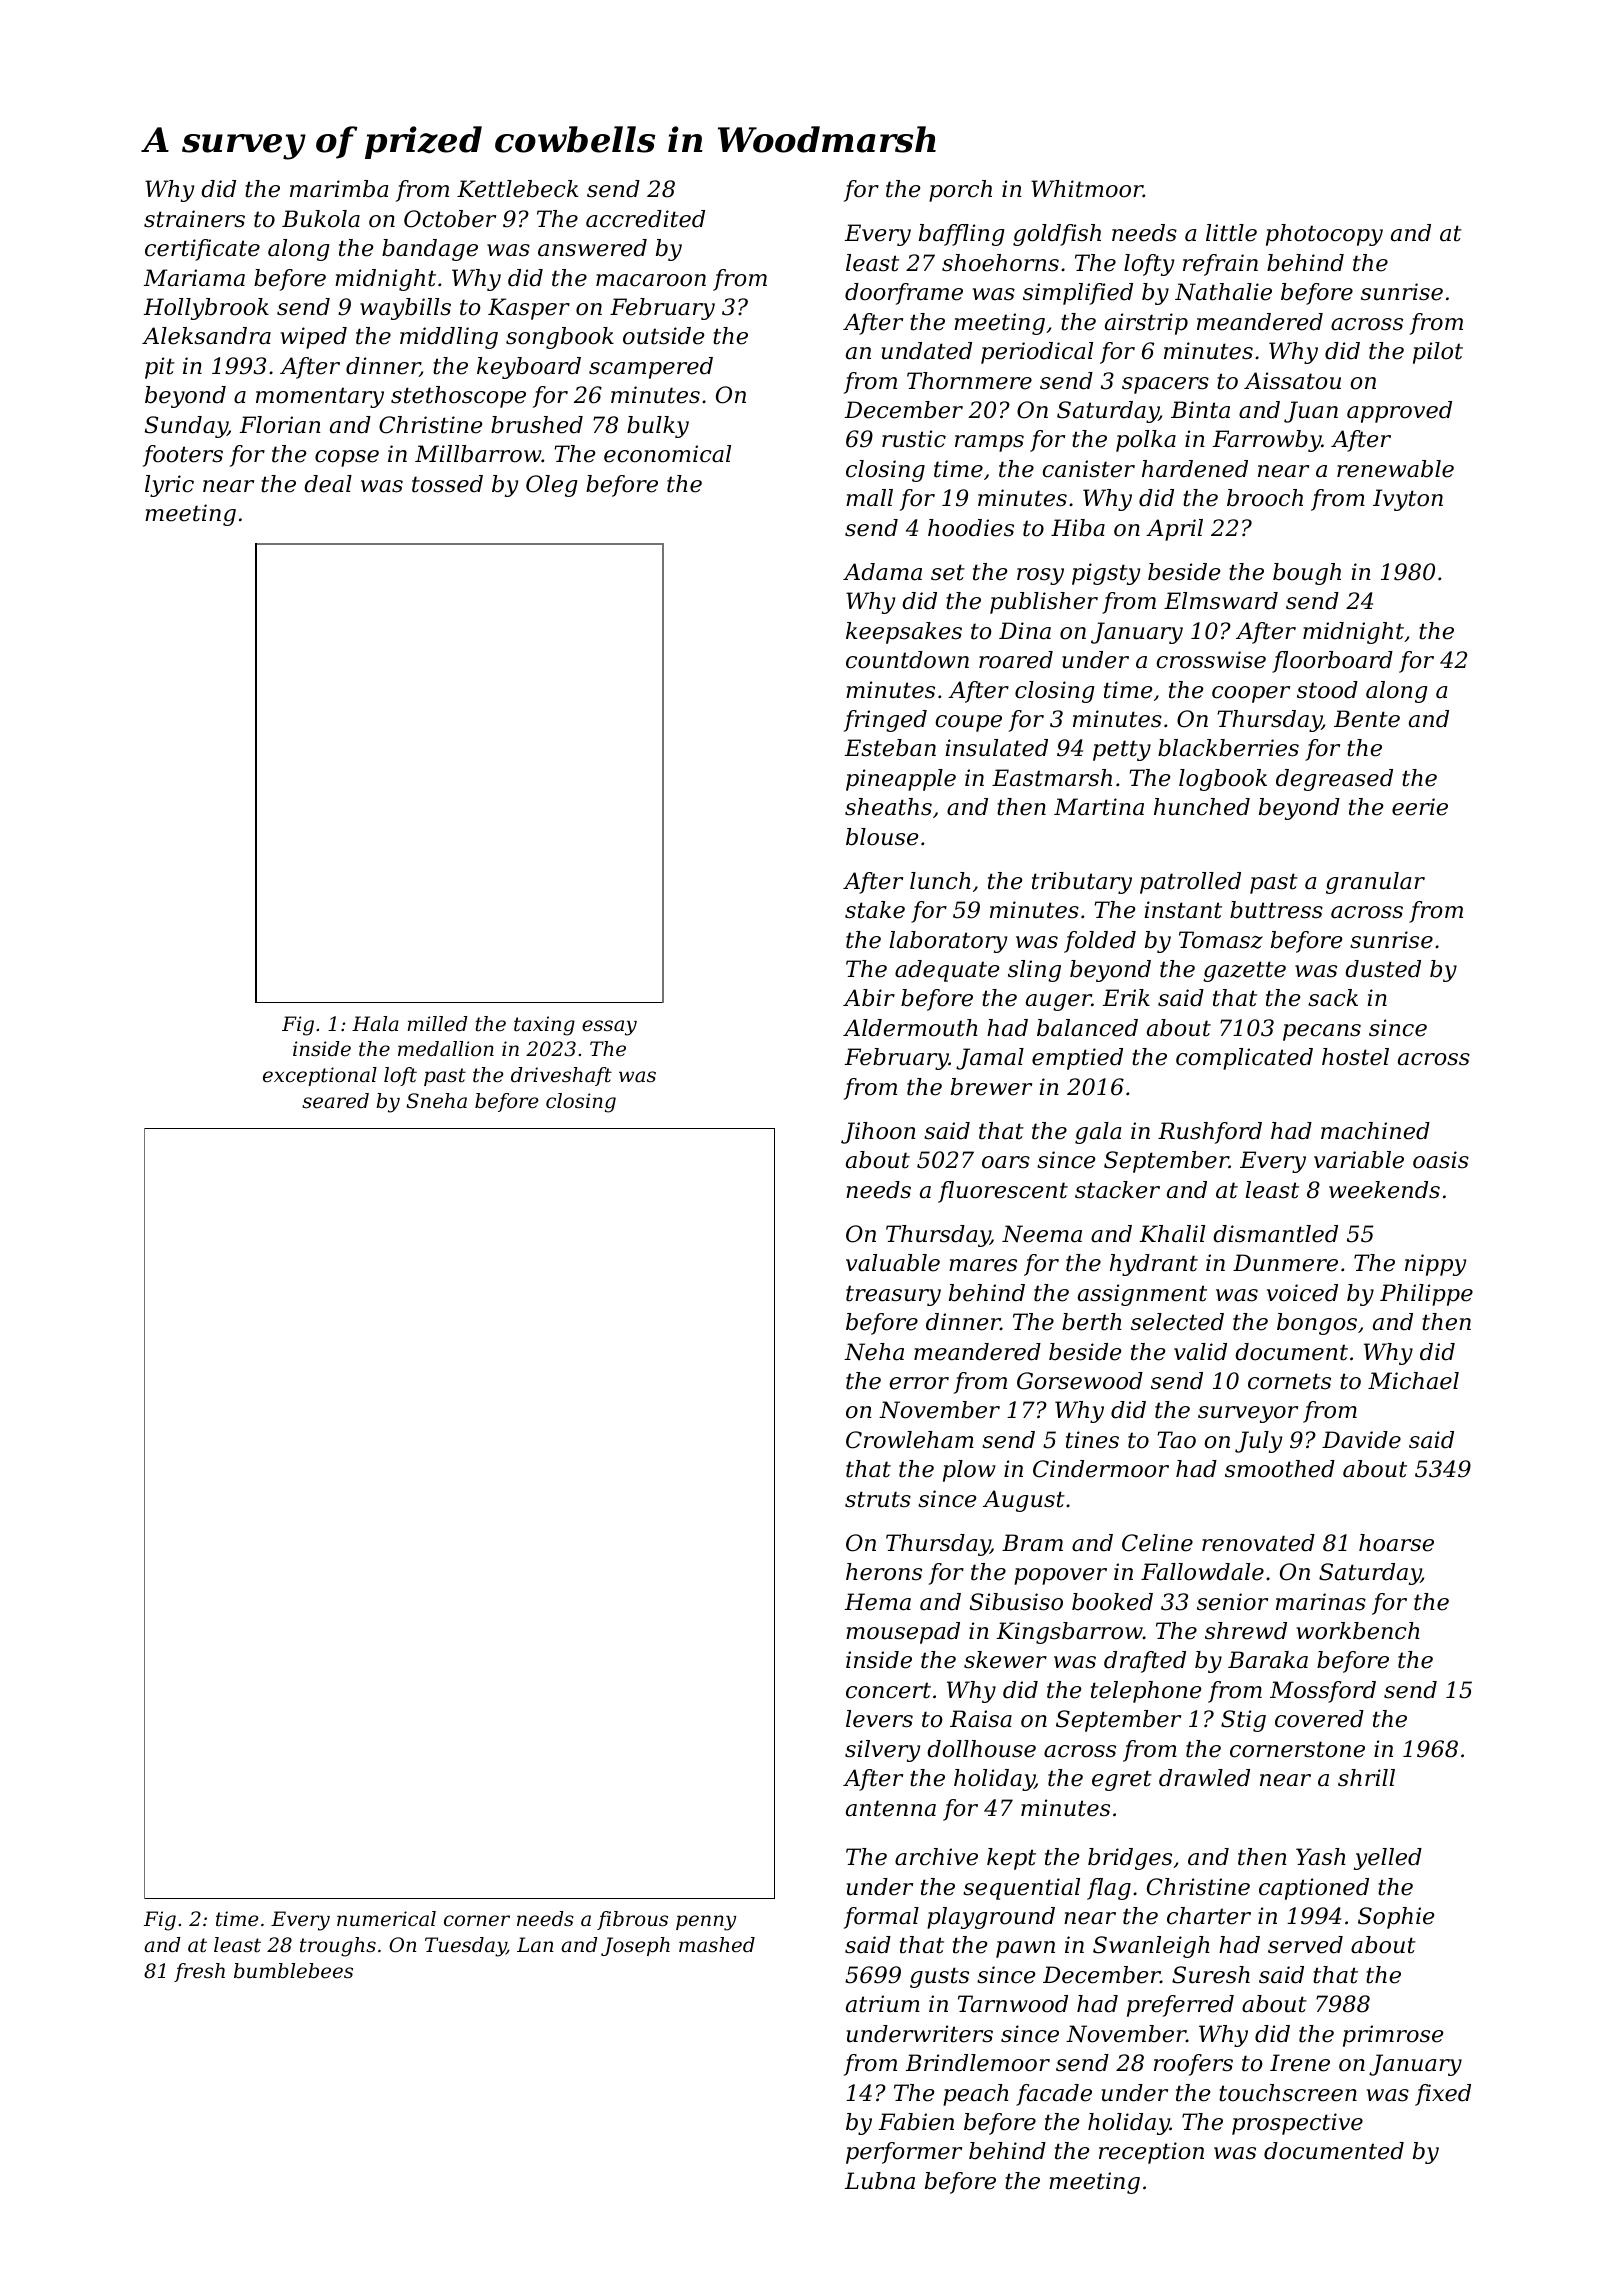 This screenshot has width=1620, height=2292. What do you see at coordinates (1117, 1190) in the screenshot?
I see `stacker` at bounding box center [1117, 1190].
